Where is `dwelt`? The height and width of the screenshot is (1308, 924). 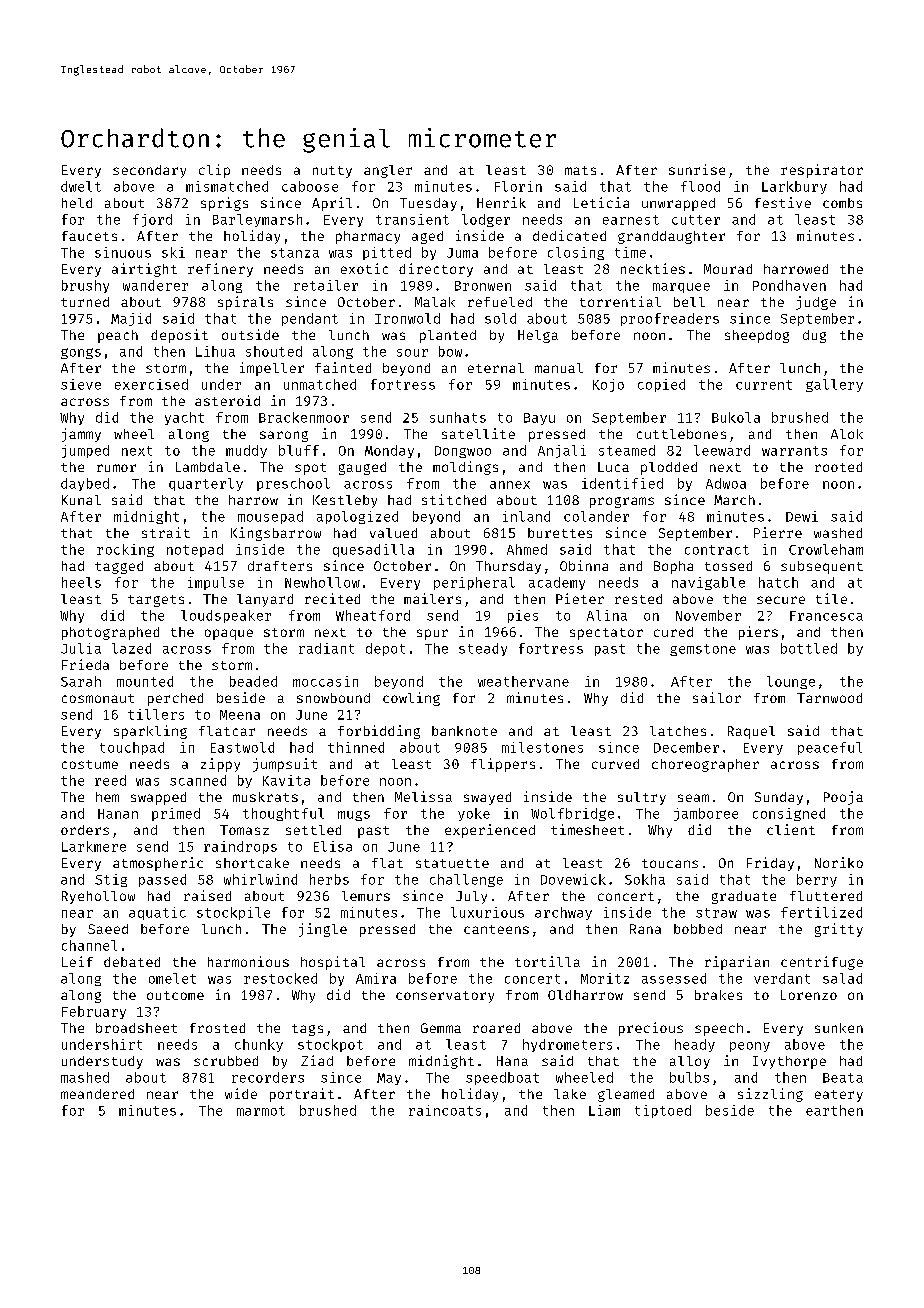
dwelt is located at coordinates (81, 186).
